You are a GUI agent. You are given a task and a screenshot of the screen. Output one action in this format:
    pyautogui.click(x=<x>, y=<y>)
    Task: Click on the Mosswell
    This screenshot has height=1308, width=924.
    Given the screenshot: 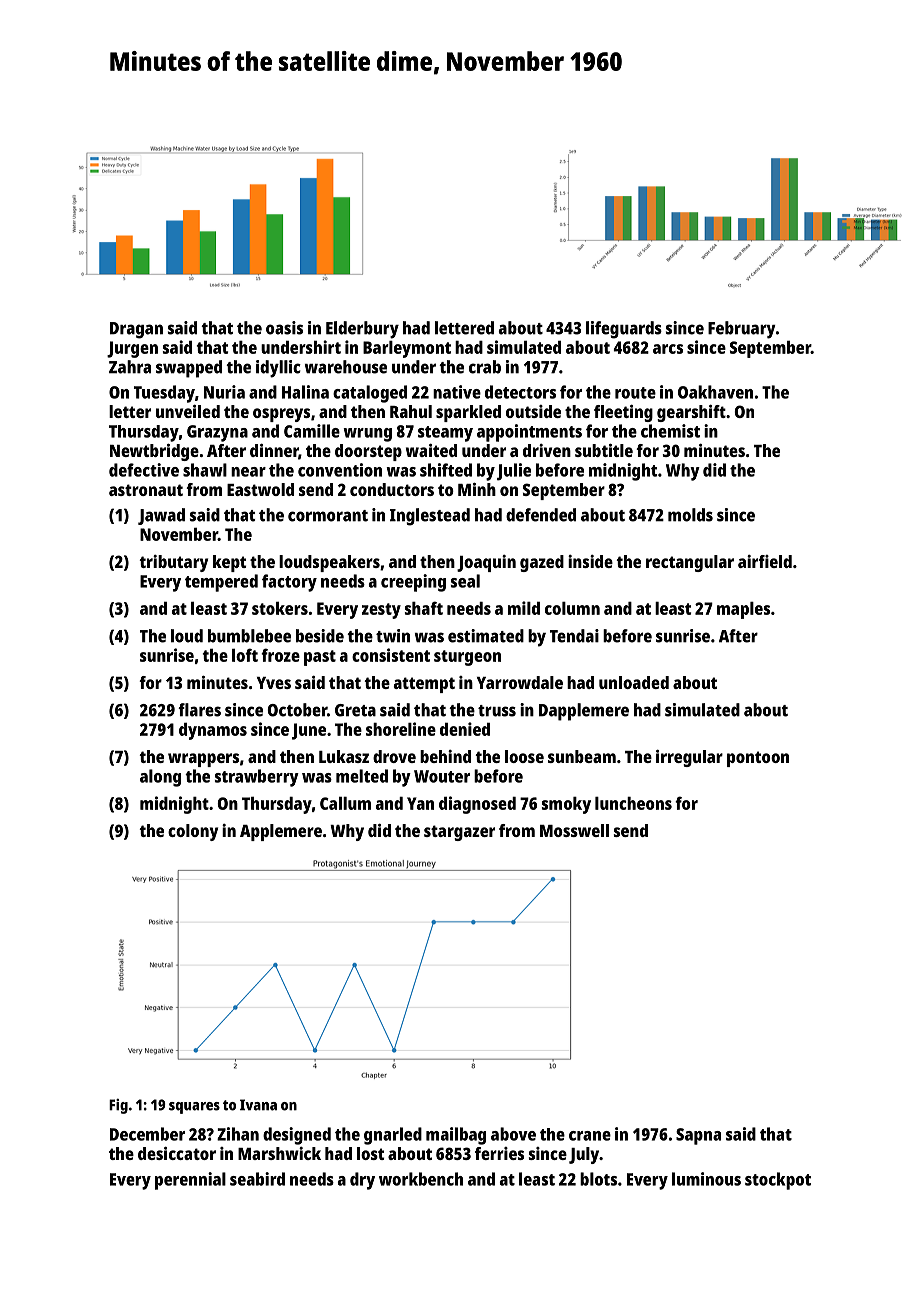 What is the action you would take?
    pyautogui.click(x=574, y=830)
